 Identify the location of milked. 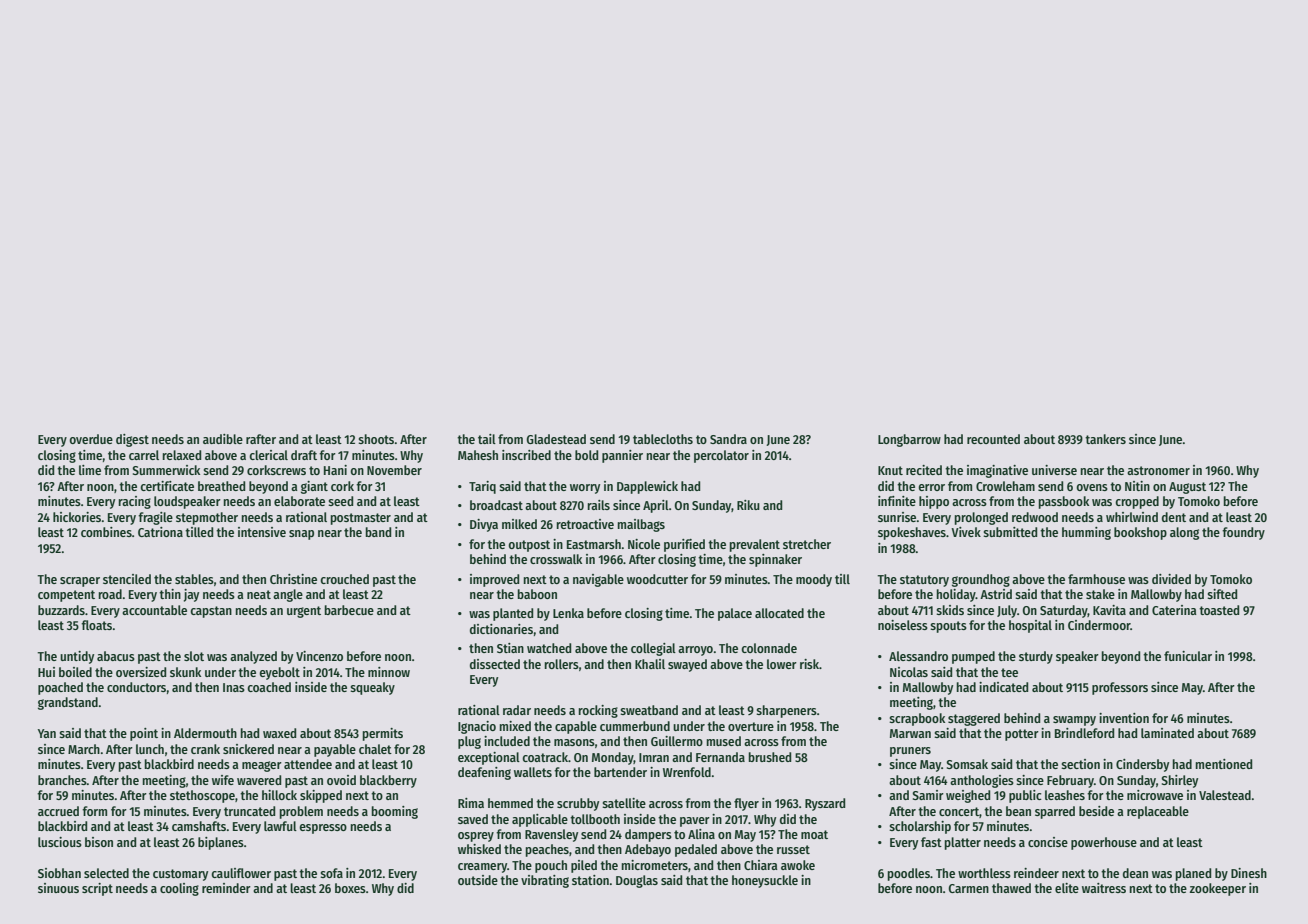
(519, 524).
